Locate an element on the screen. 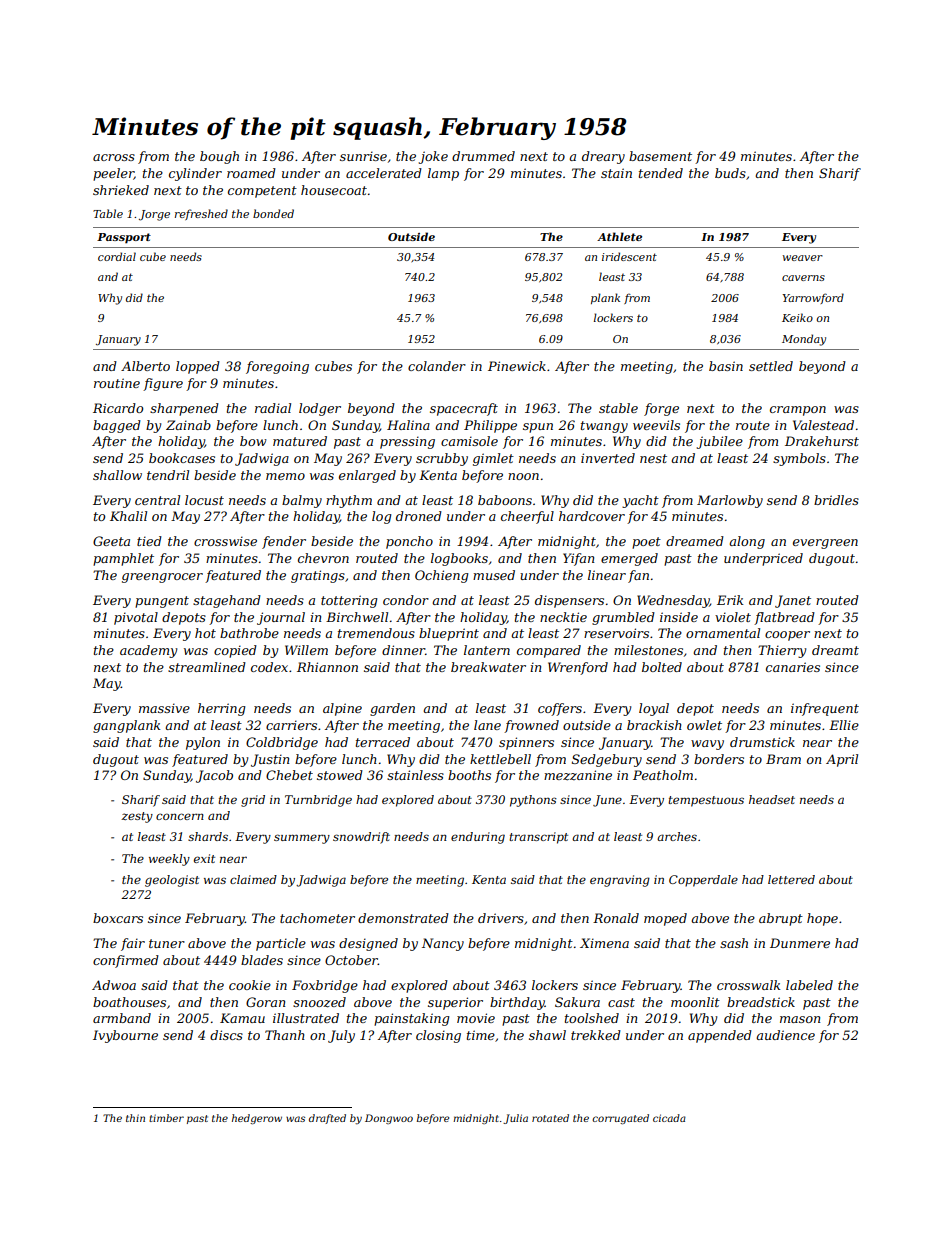 This screenshot has width=952, height=1233. Chebet is located at coordinates (289, 775).
